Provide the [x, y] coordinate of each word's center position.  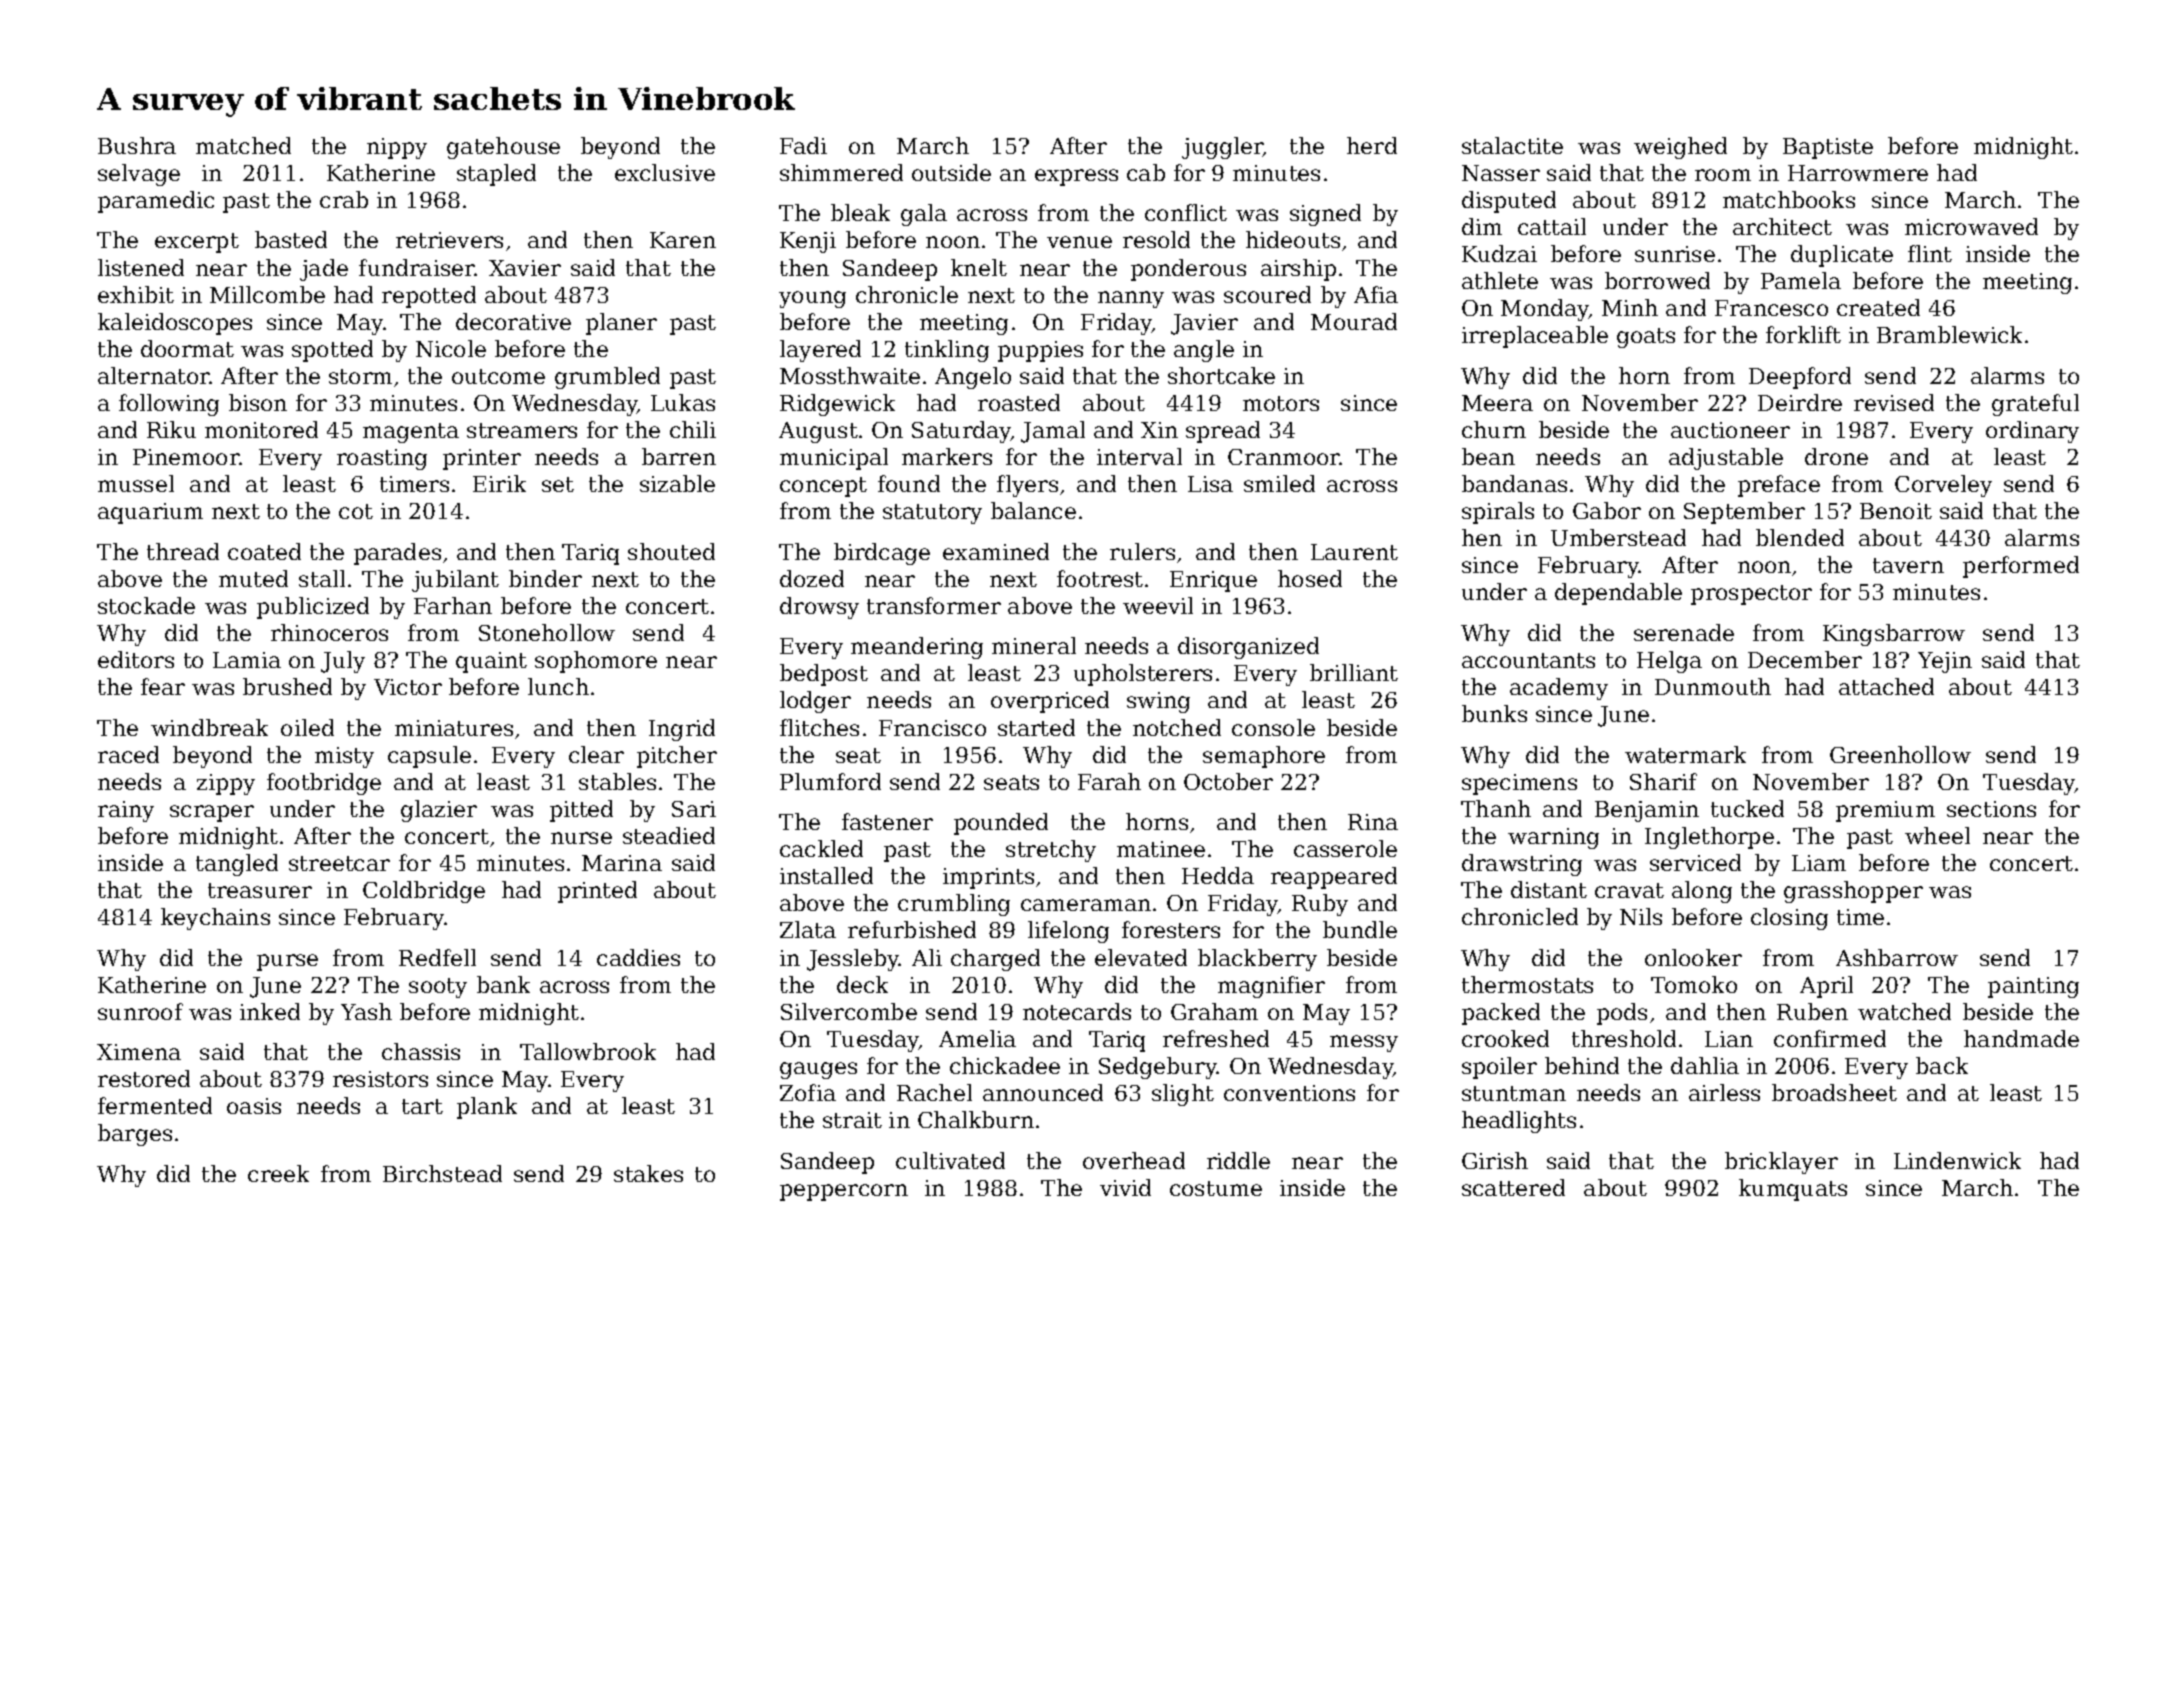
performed [2021, 567]
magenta [411, 433]
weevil [1158, 605]
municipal [834, 459]
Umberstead [1618, 537]
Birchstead [442, 1173]
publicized [313, 608]
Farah [1109, 781]
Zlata [808, 929]
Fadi [803, 145]
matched [243, 145]
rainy [126, 811]
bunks [1494, 713]
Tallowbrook [588, 1051]
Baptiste [1828, 148]
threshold [1624, 1038]
